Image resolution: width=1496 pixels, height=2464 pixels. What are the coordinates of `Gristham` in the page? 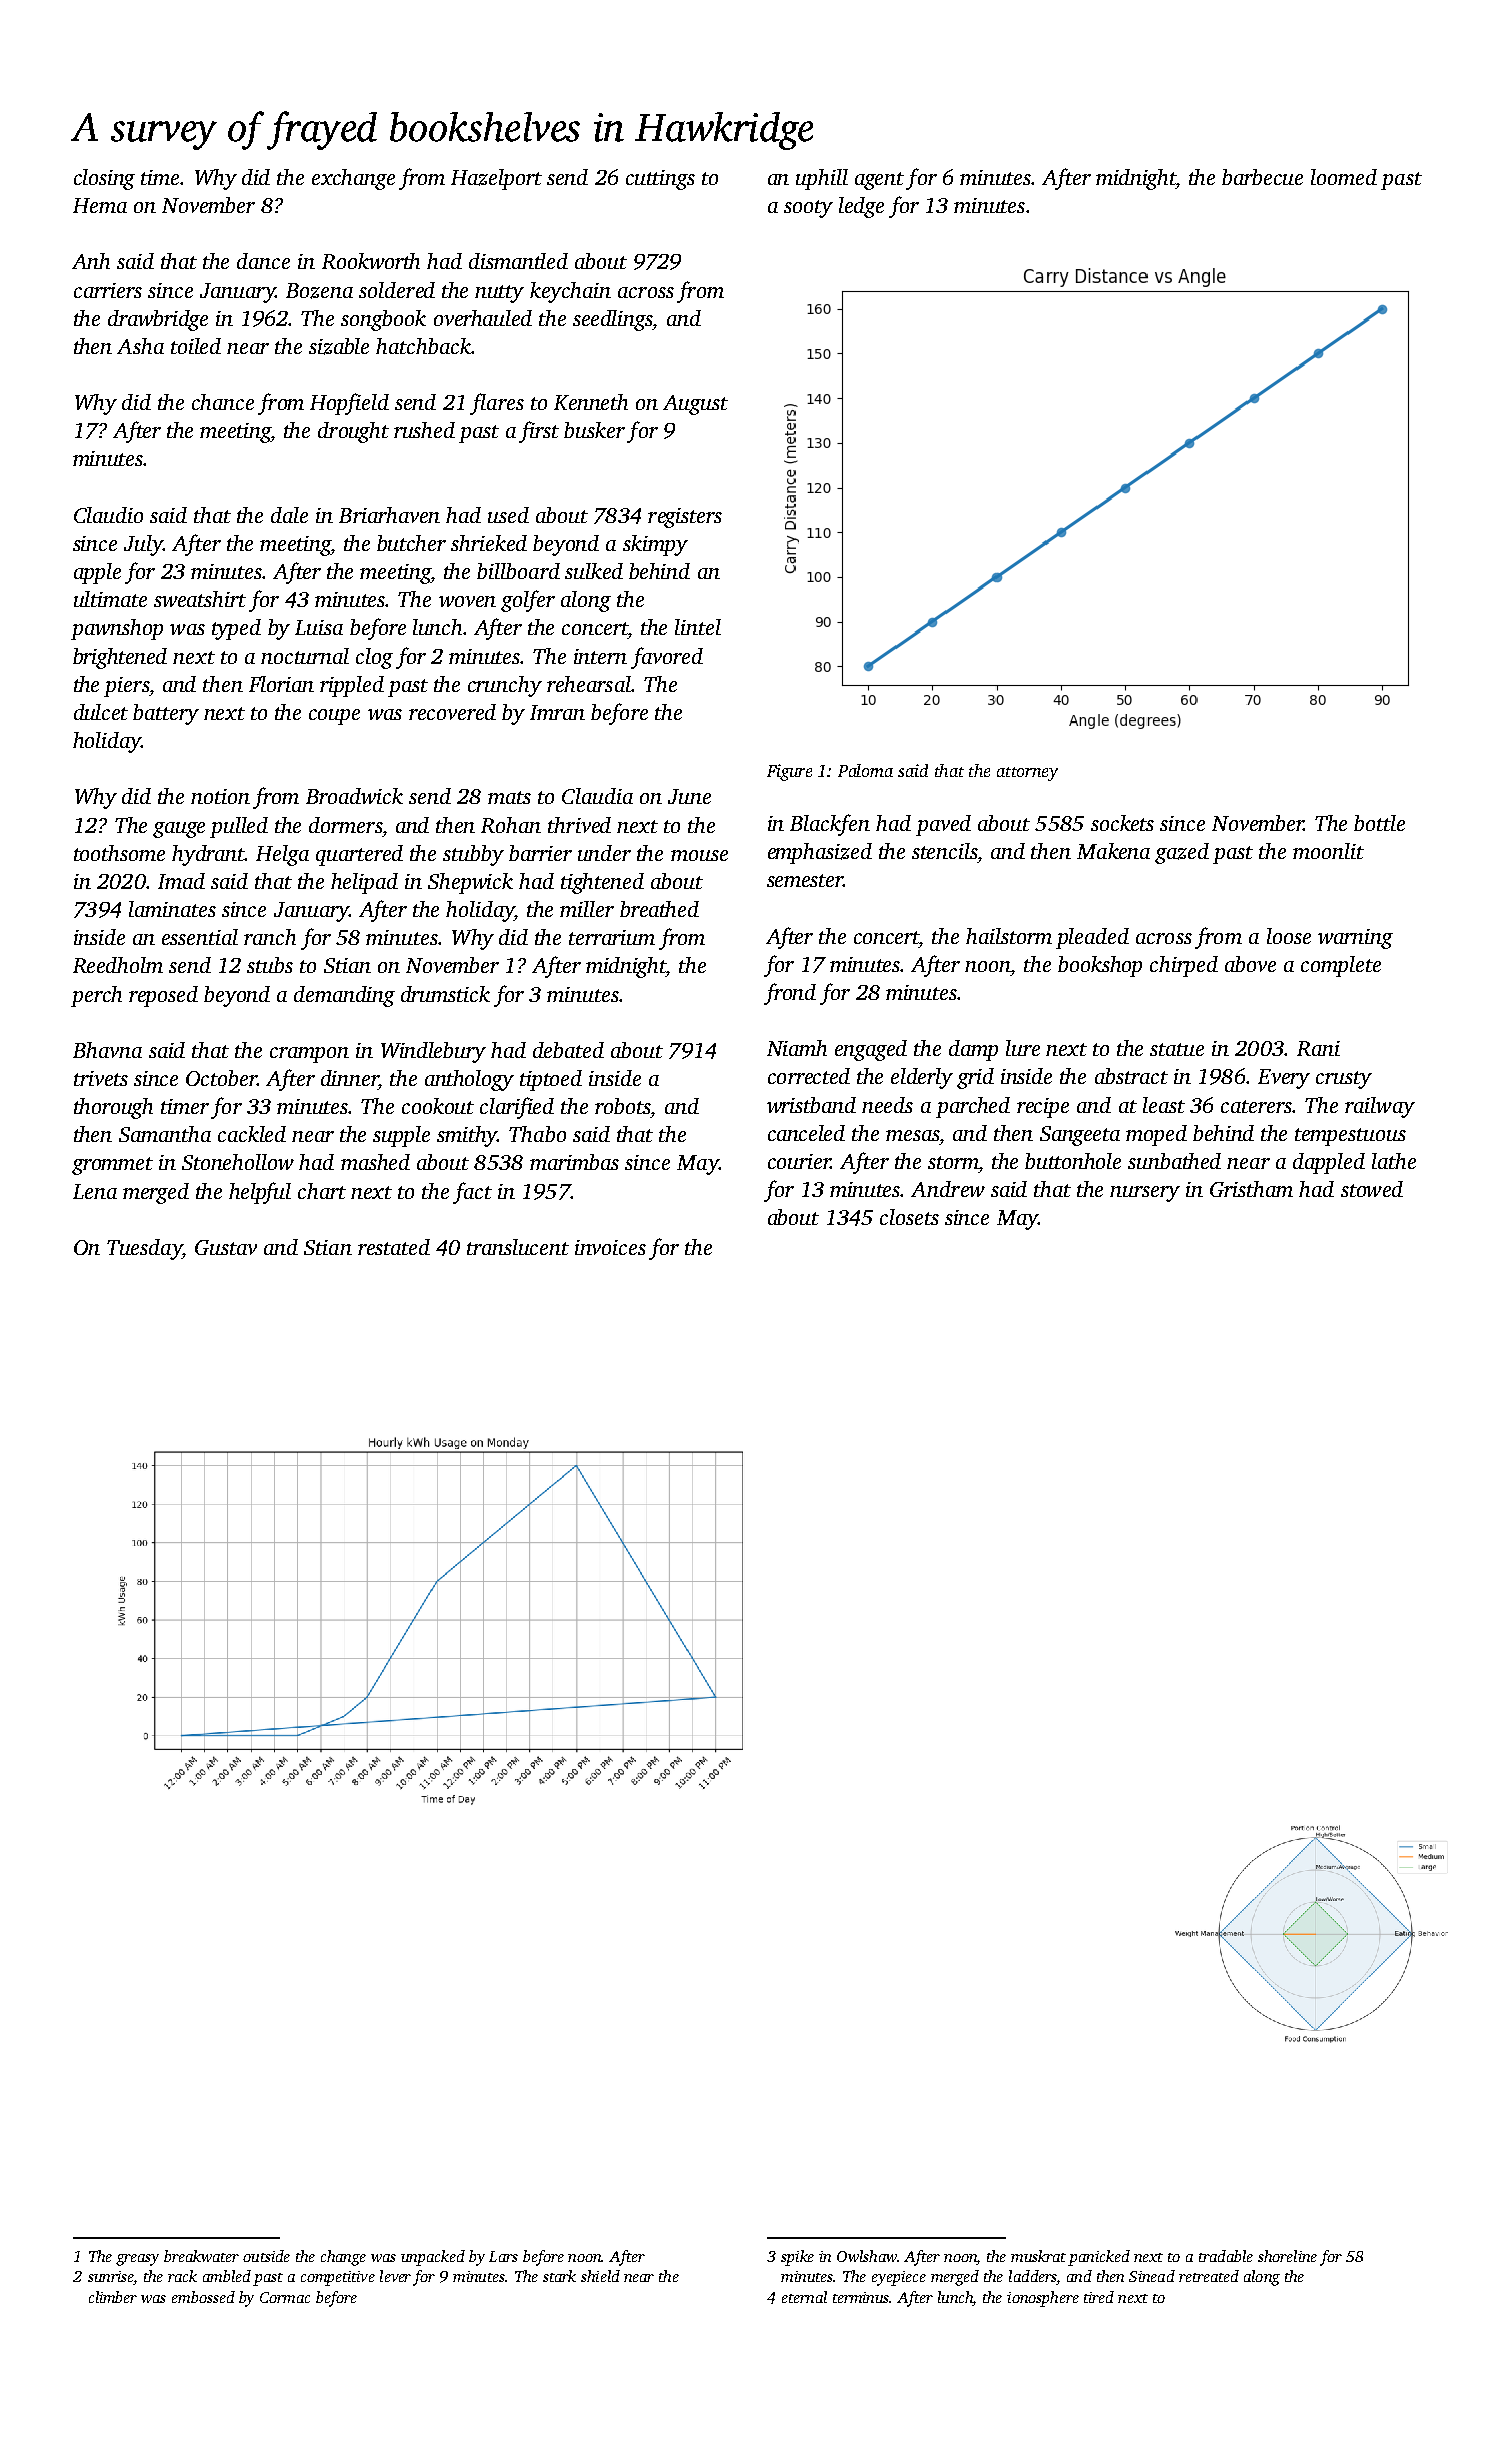 It's located at (1251, 1189).
